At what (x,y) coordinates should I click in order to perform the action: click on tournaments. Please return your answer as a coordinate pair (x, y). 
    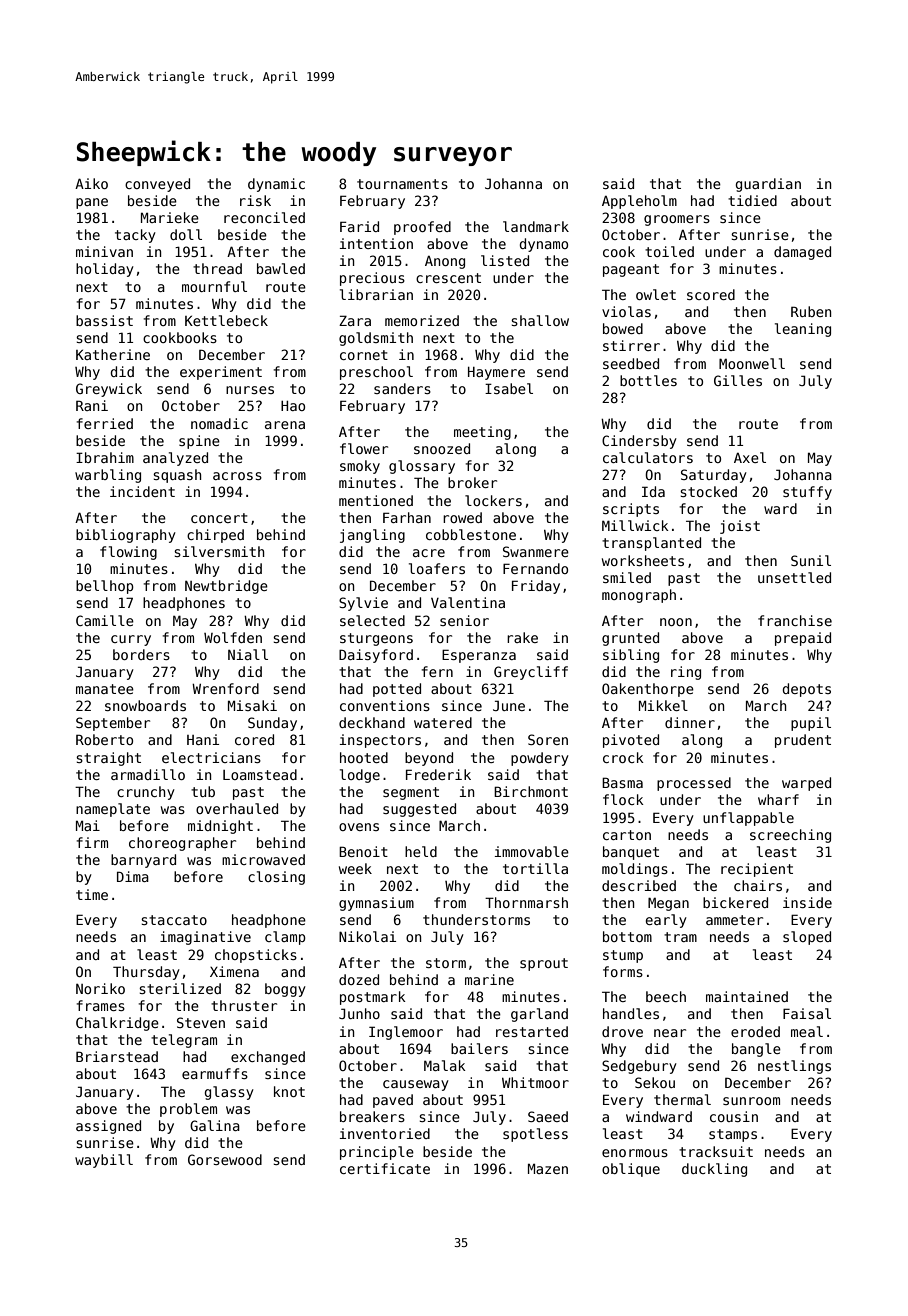
    Looking at the image, I should click on (402, 184).
